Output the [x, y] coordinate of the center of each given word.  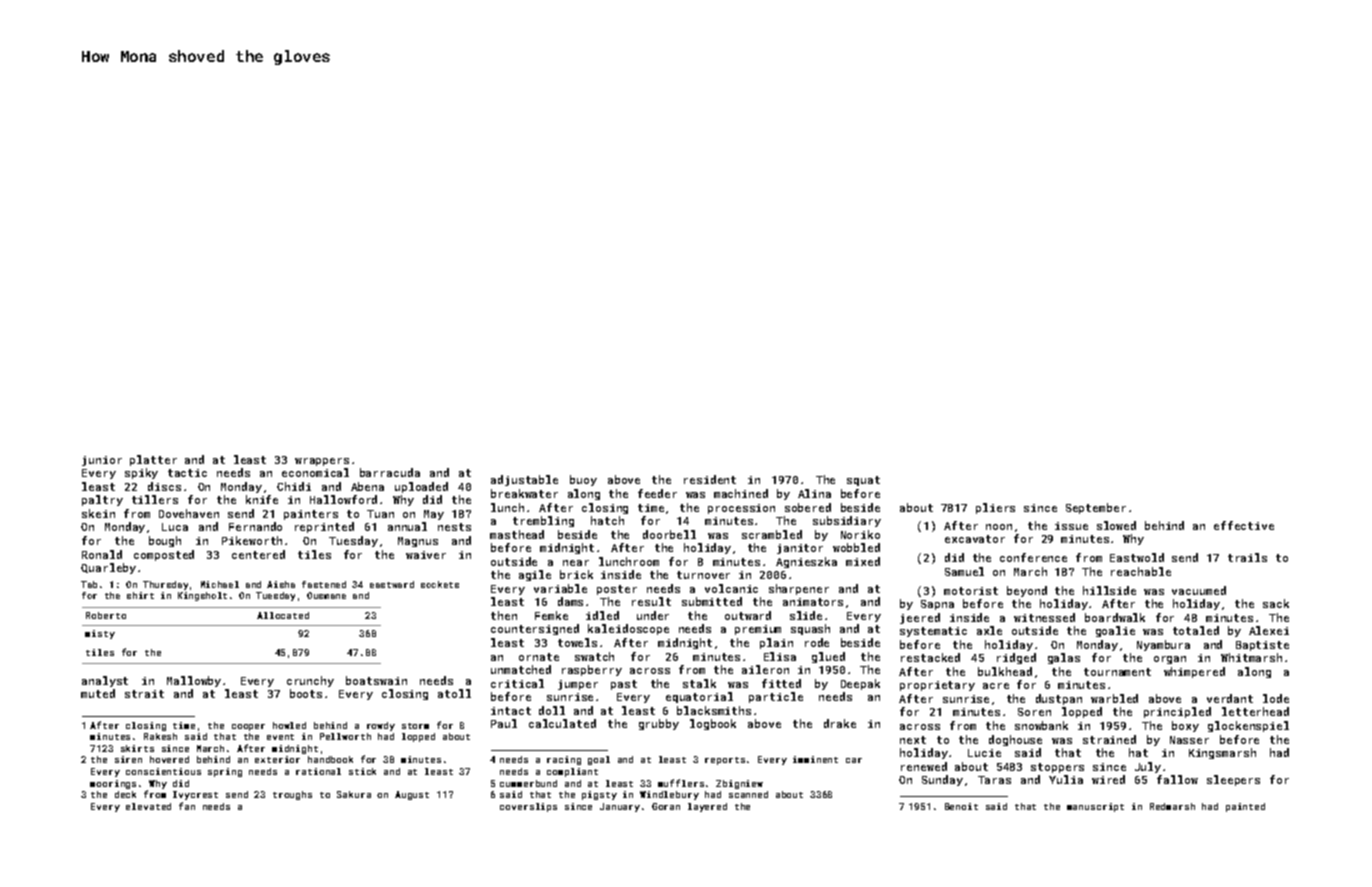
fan [187, 806]
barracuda [390, 472]
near [576, 563]
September [1096, 508]
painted [1245, 807]
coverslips [528, 807]
